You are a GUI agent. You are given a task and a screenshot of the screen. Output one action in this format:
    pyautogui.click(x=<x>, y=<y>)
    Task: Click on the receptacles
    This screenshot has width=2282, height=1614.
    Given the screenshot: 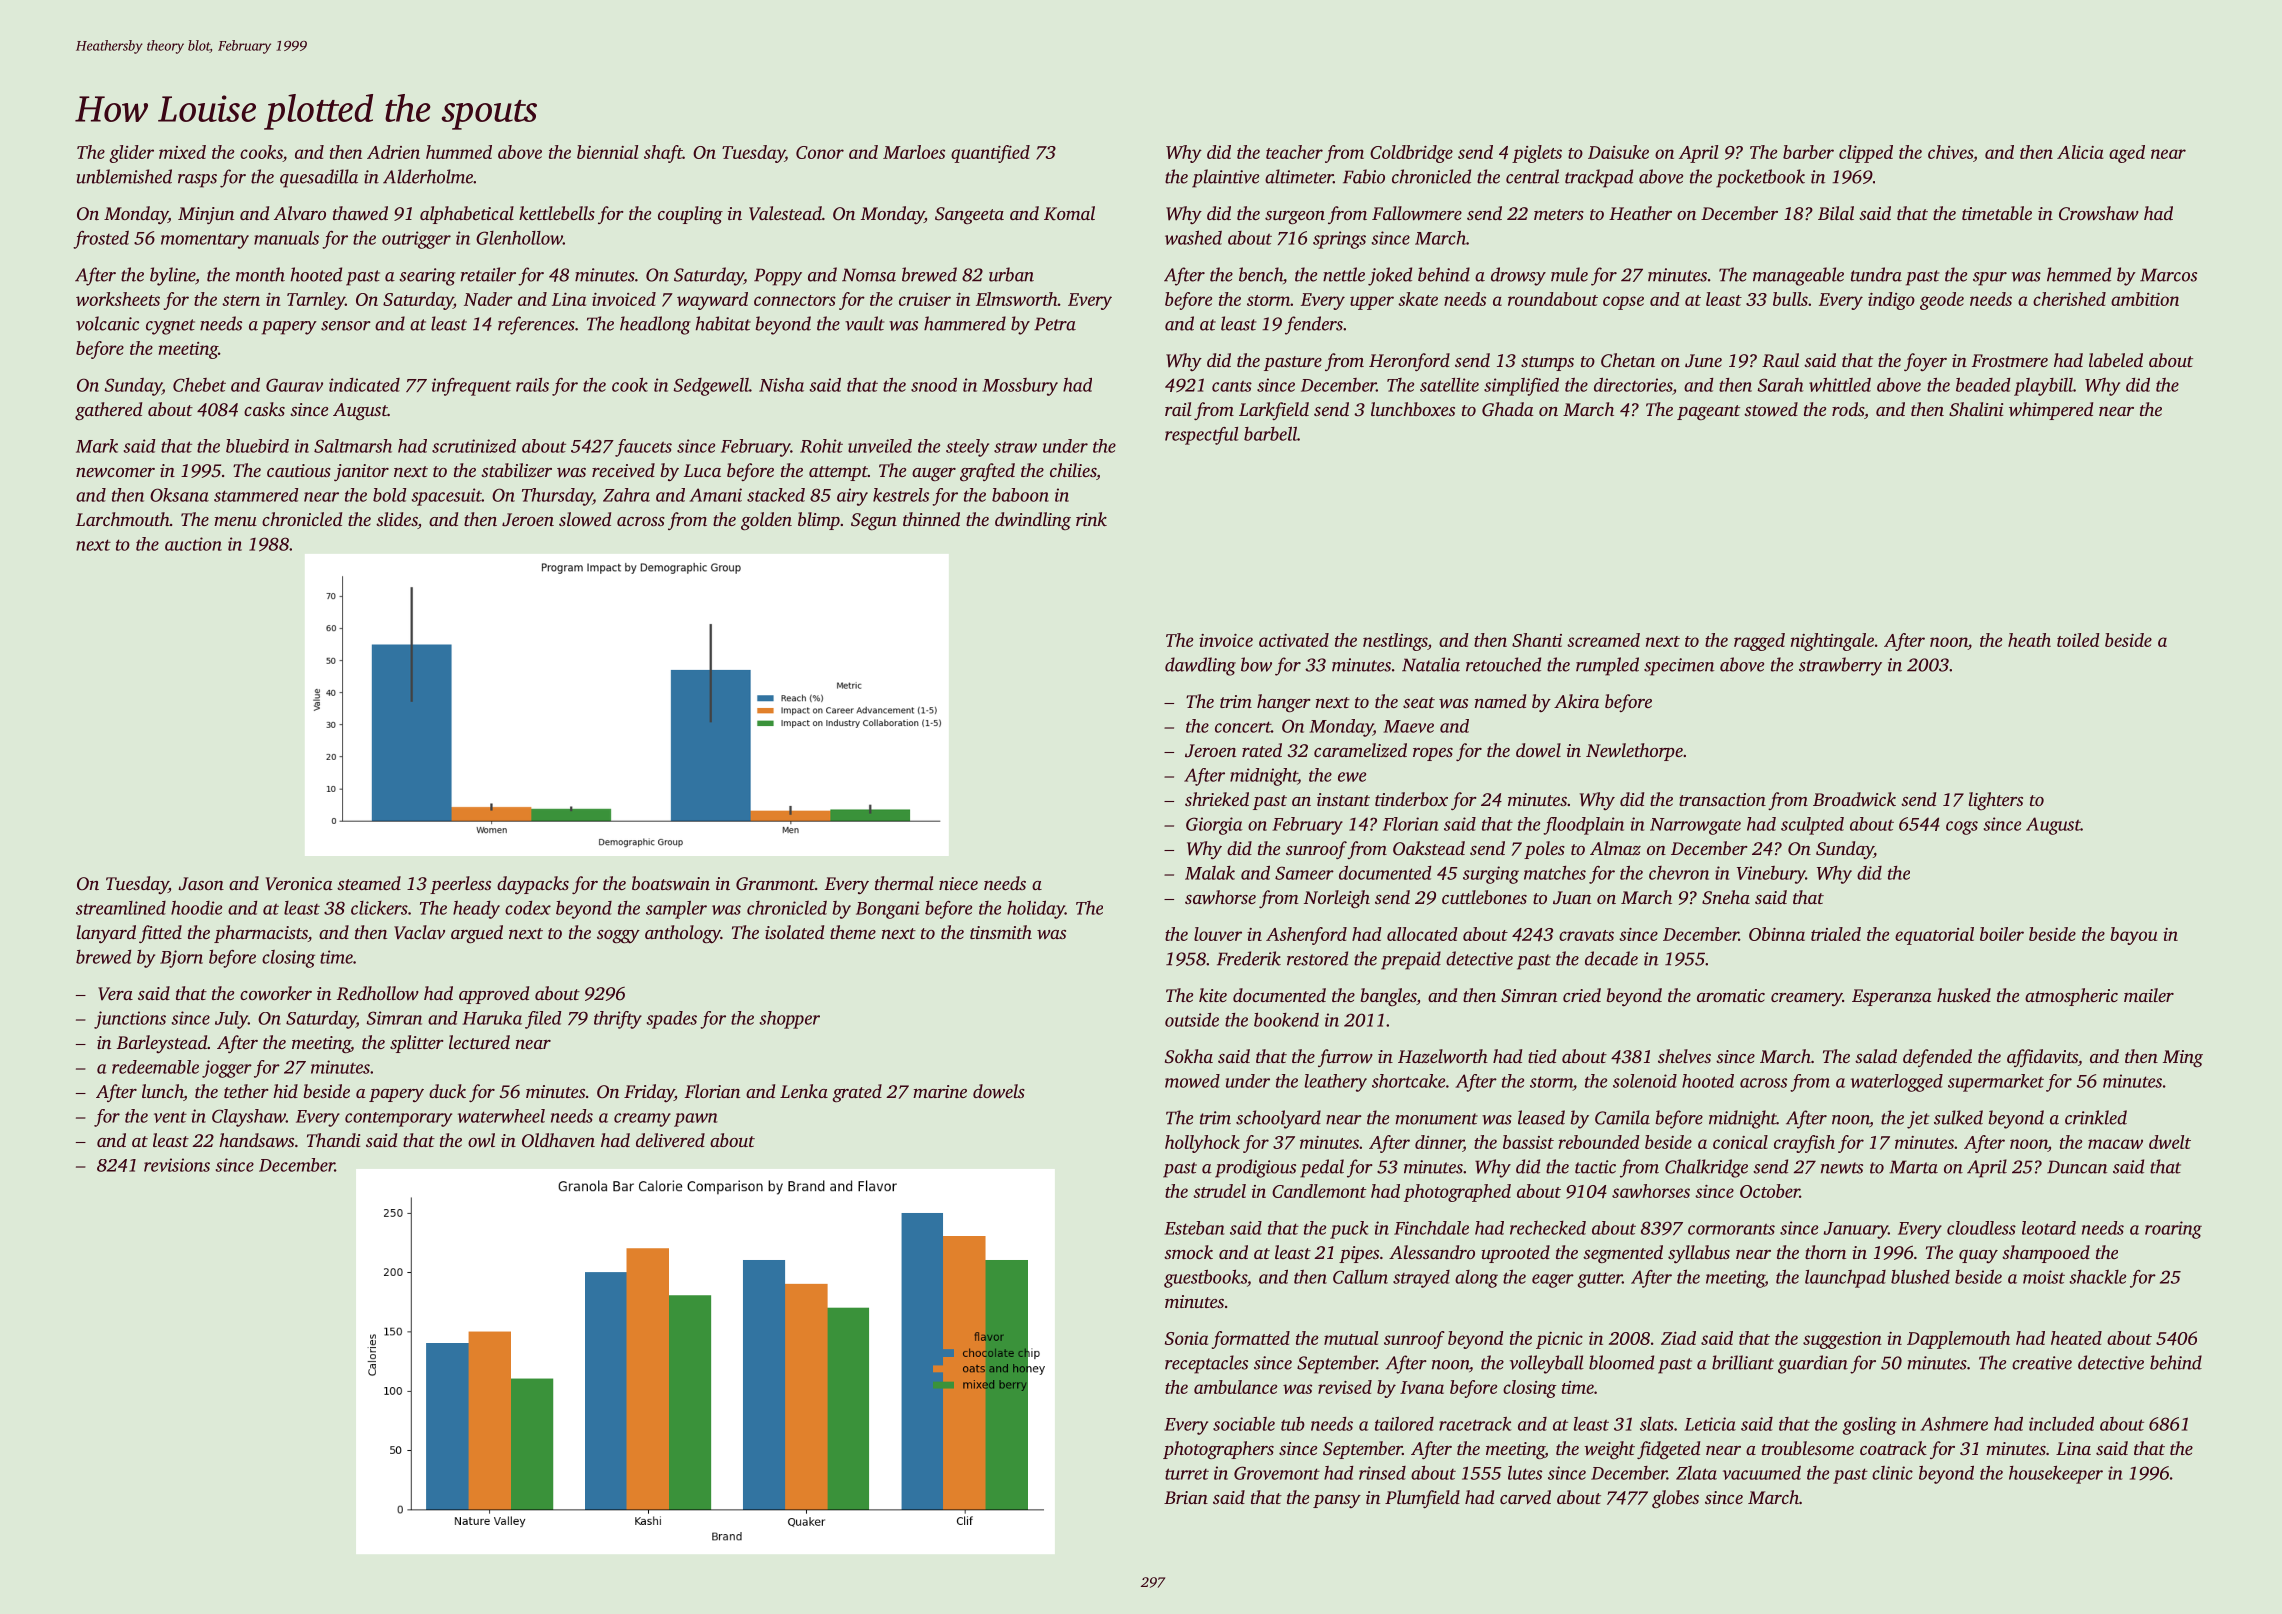 What is the action you would take?
    pyautogui.click(x=1206, y=1364)
